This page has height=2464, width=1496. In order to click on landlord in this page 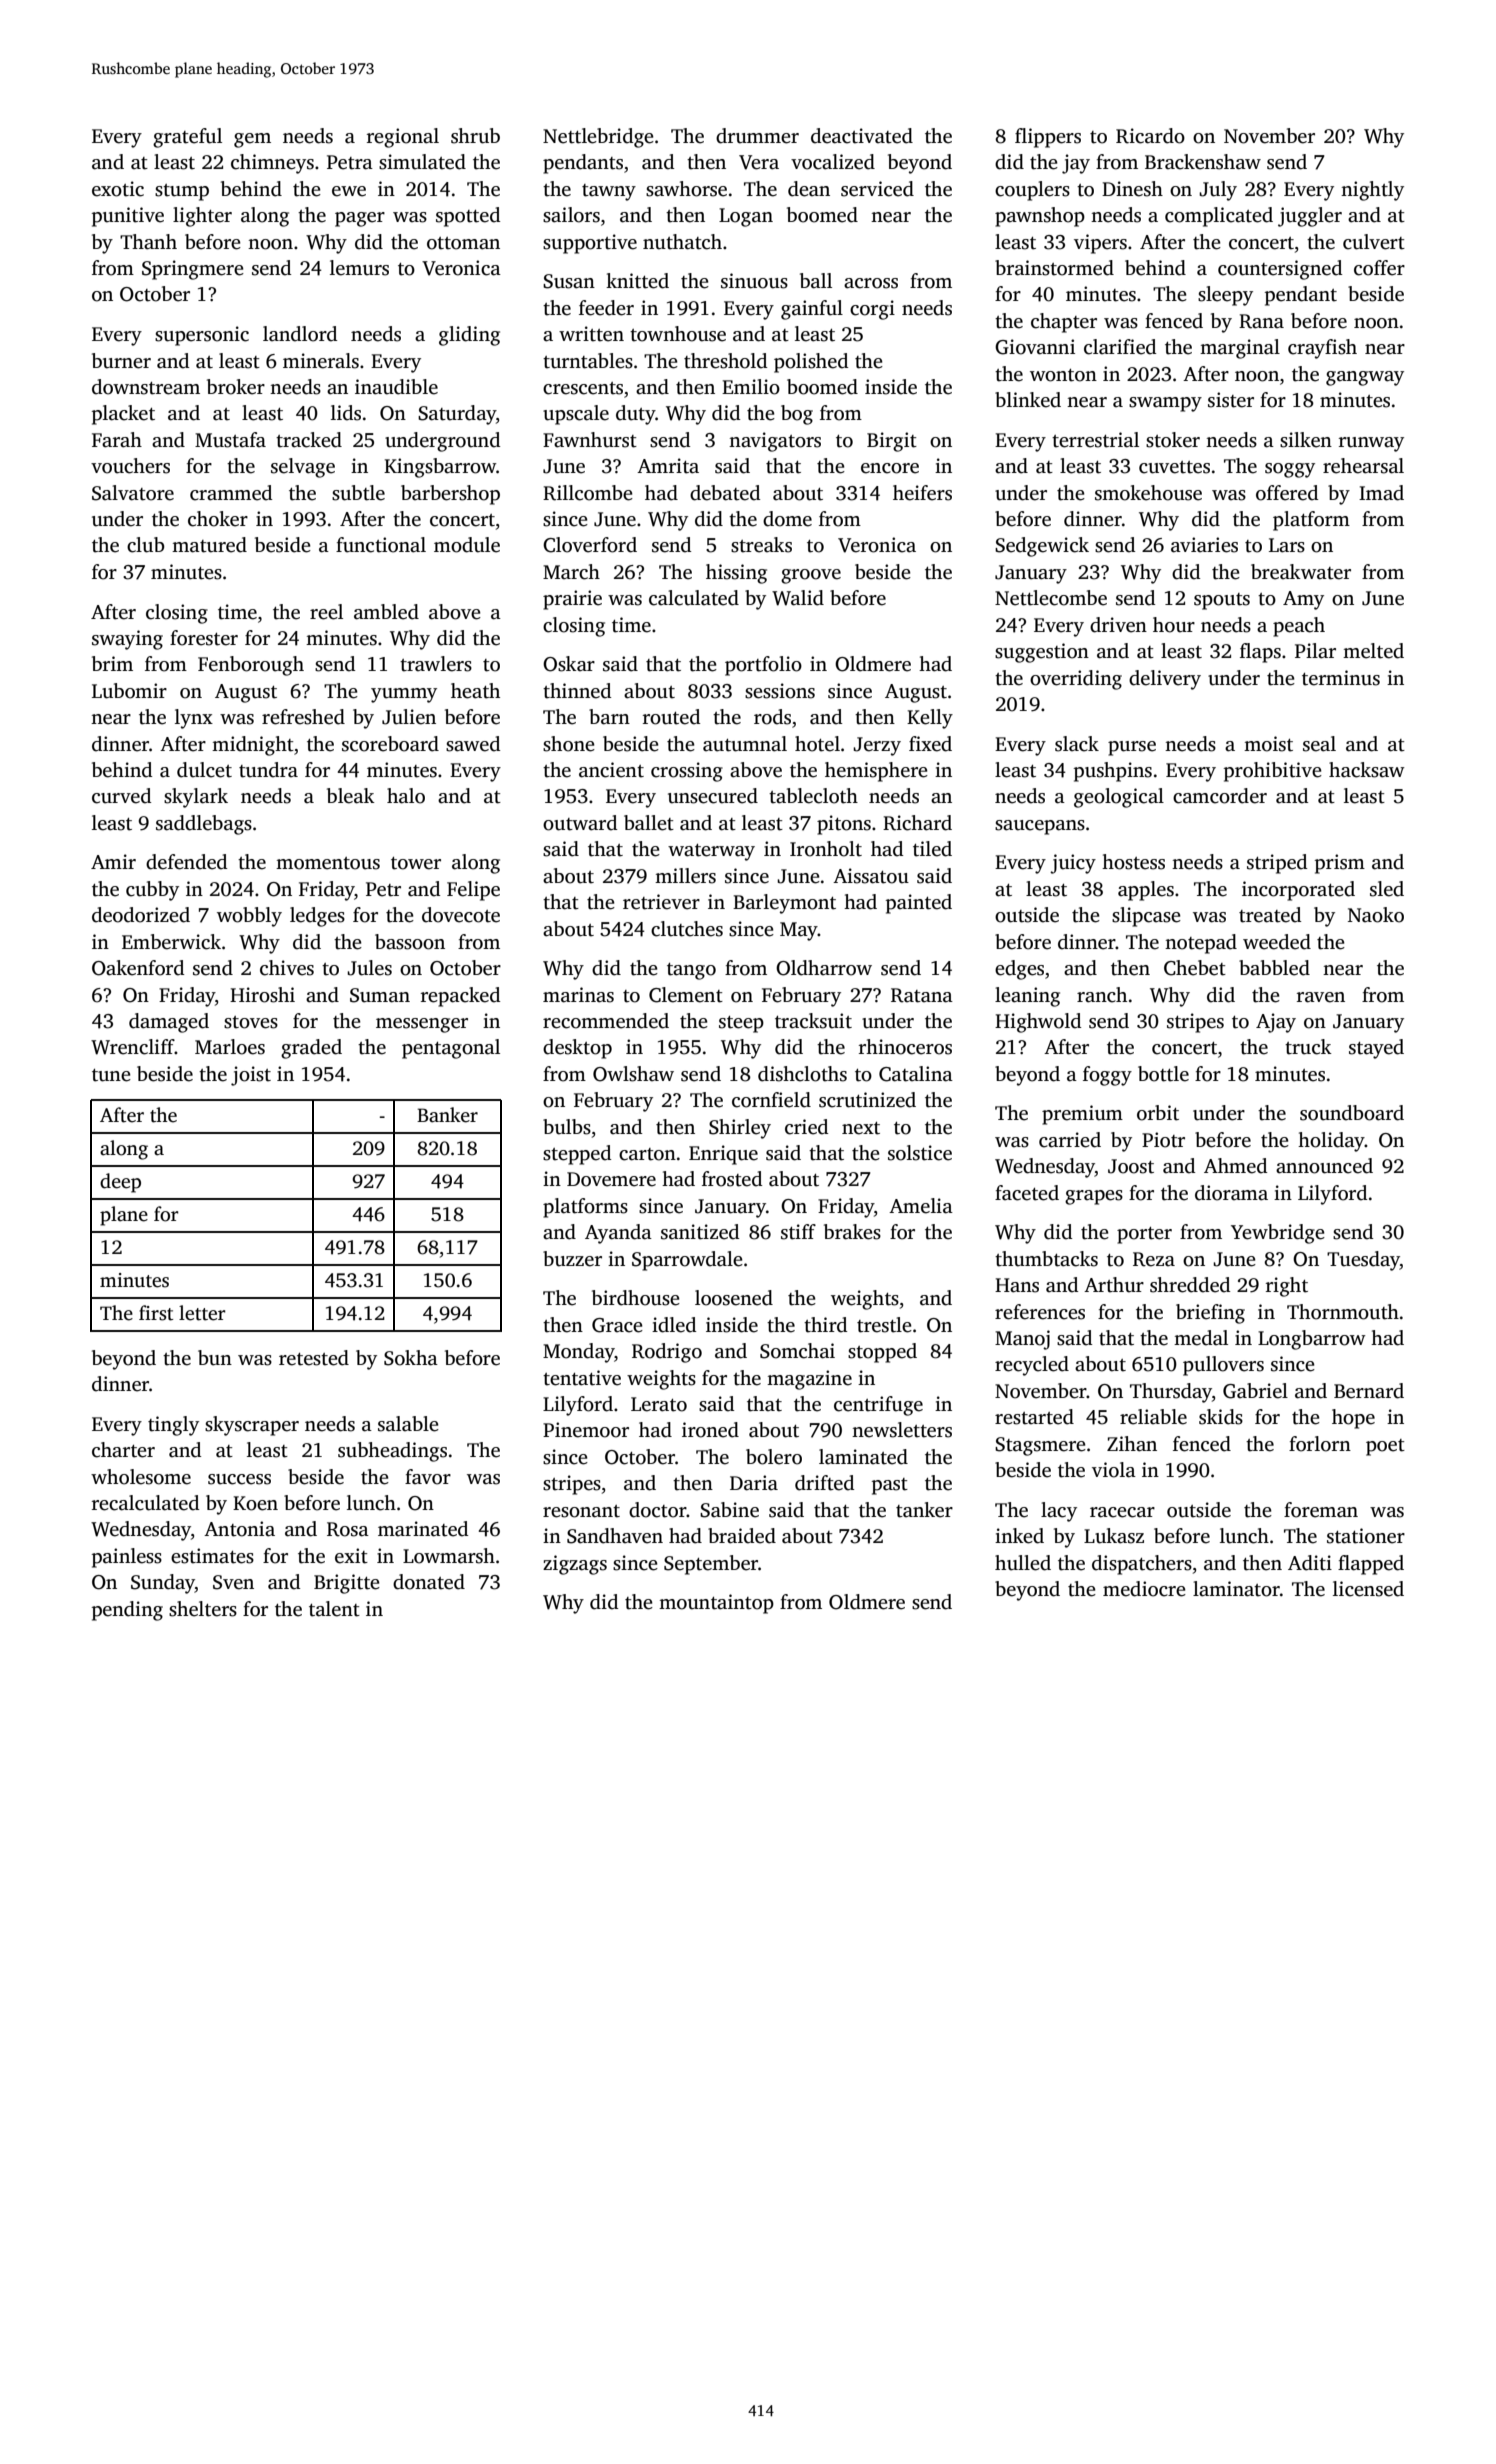, I will do `click(300, 334)`.
